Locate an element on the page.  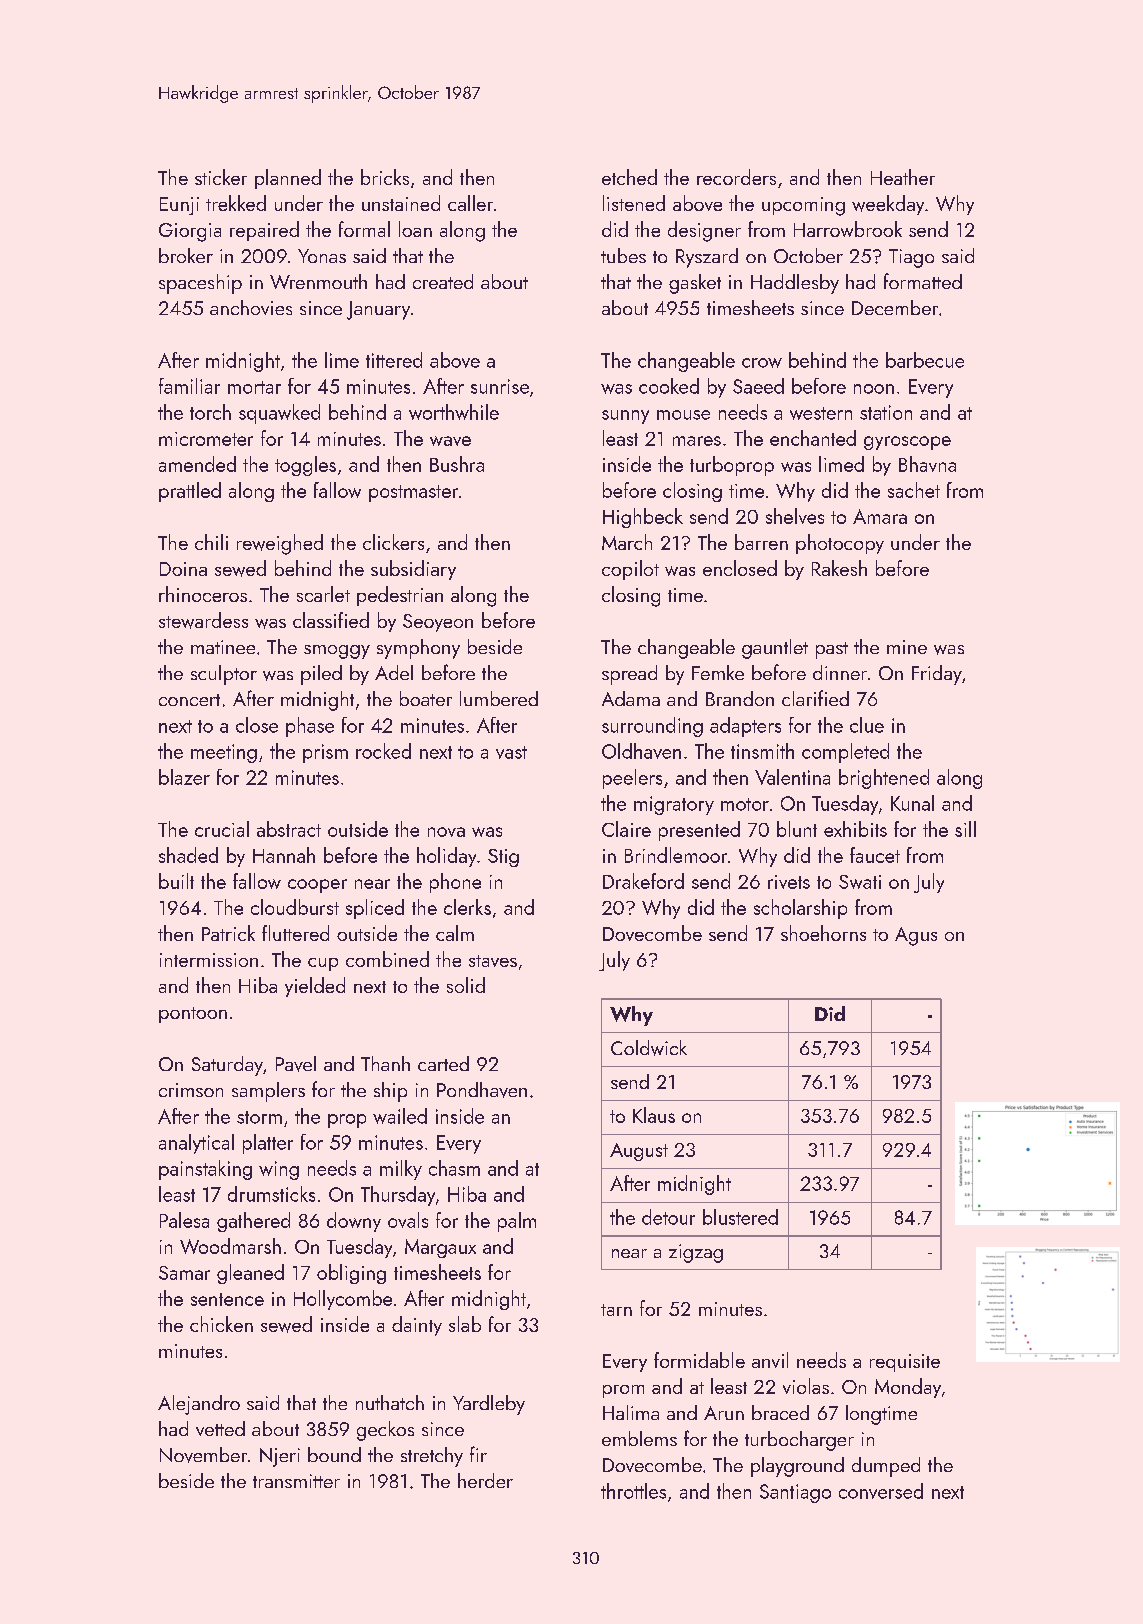
Margaux is located at coordinates (440, 1248).
